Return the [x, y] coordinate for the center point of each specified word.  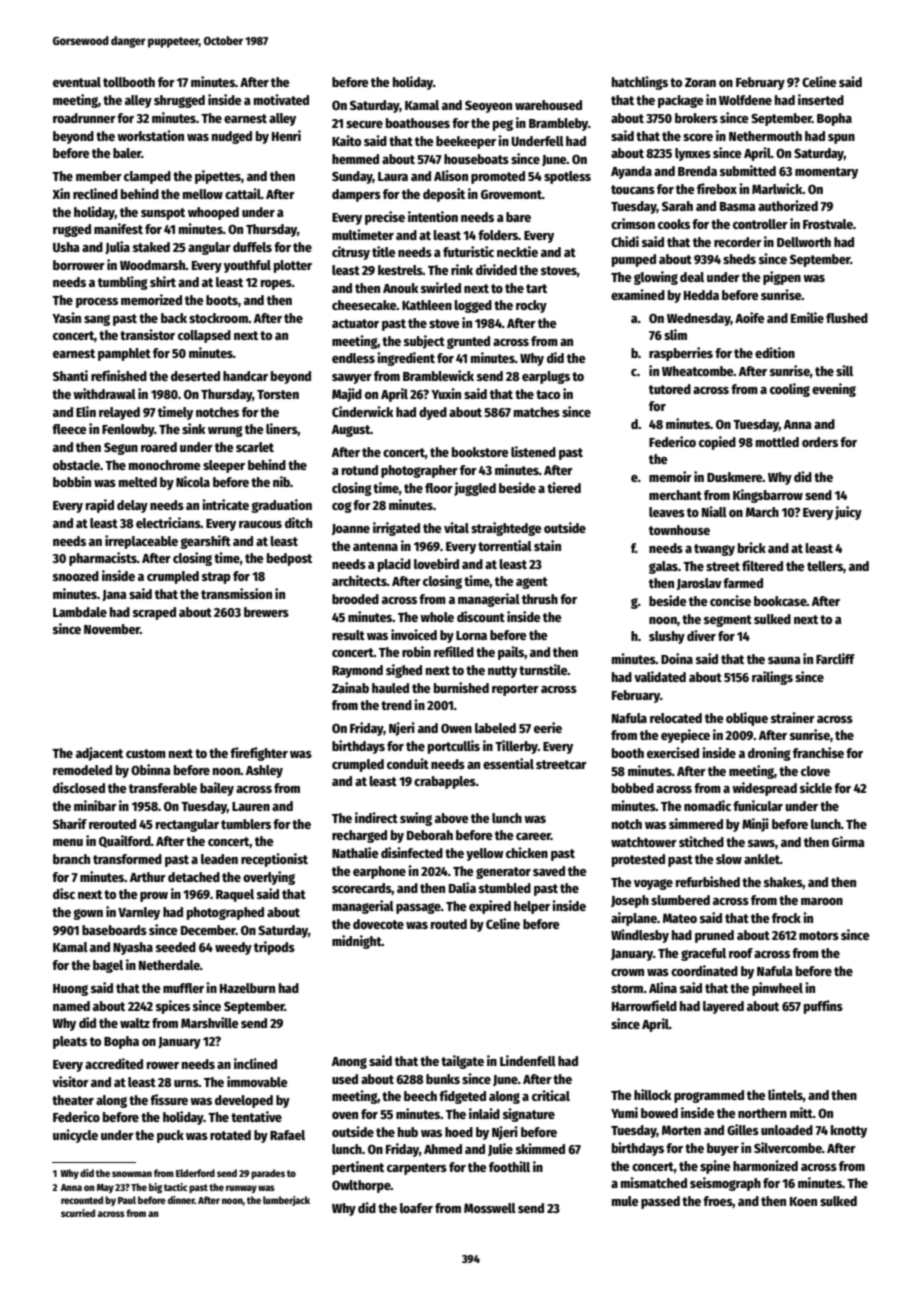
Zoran [700, 82]
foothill [509, 1166]
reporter [515, 690]
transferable [163, 788]
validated [660, 676]
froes [718, 1202]
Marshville [210, 1022]
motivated [281, 99]
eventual [77, 82]
